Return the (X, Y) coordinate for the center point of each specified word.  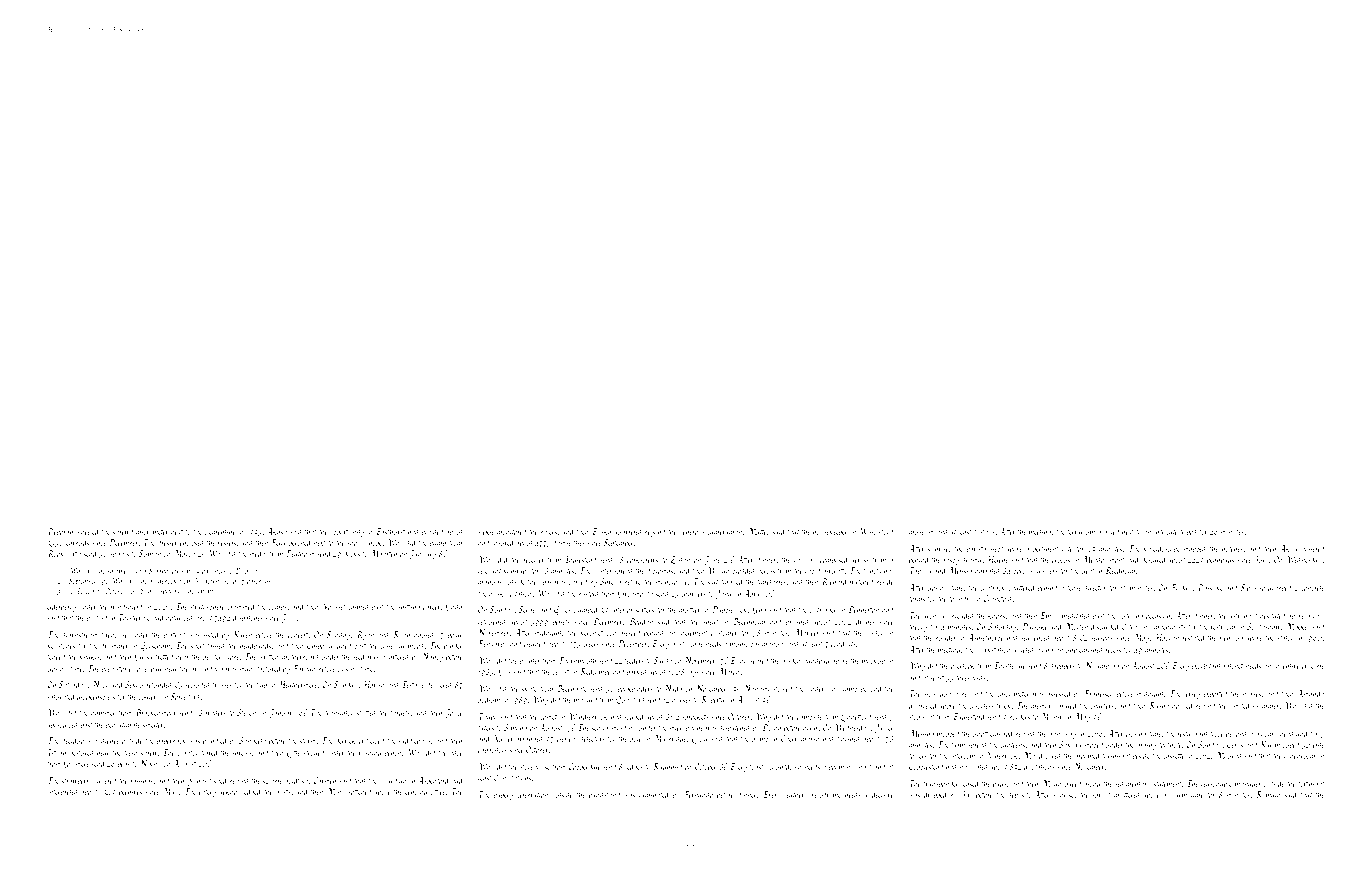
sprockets (695, 717)
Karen (242, 635)
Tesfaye (412, 685)
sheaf (711, 622)
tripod (1189, 532)
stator (1285, 638)
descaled (1154, 559)
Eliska (601, 531)
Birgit (243, 572)
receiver (534, 560)
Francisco (1099, 693)
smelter (153, 724)
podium (488, 700)
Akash (276, 531)
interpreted (63, 792)
